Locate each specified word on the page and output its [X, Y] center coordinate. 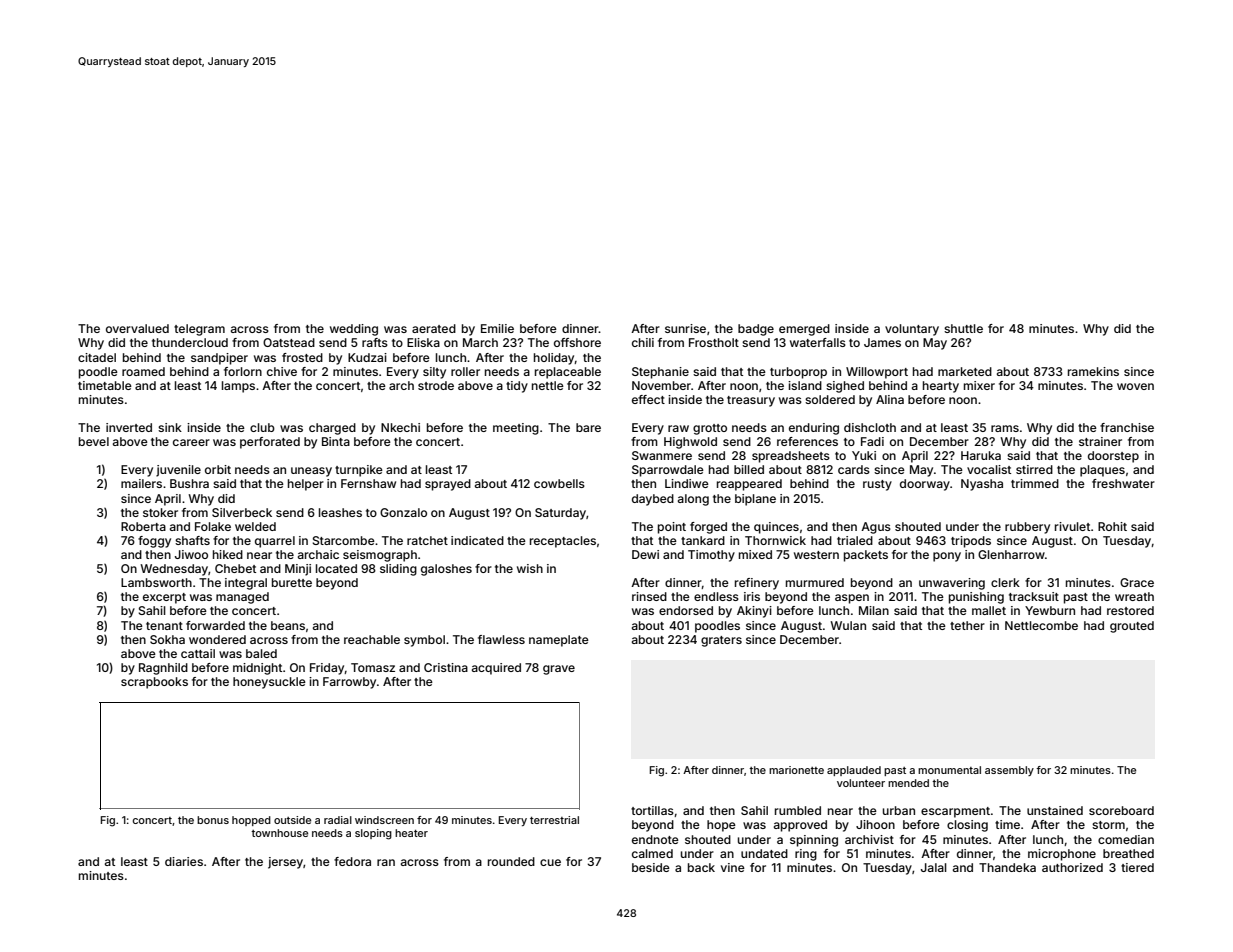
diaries [184, 861]
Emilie [497, 328]
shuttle [963, 328]
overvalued [137, 328]
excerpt [164, 598]
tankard [703, 540]
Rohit [1112, 526]
